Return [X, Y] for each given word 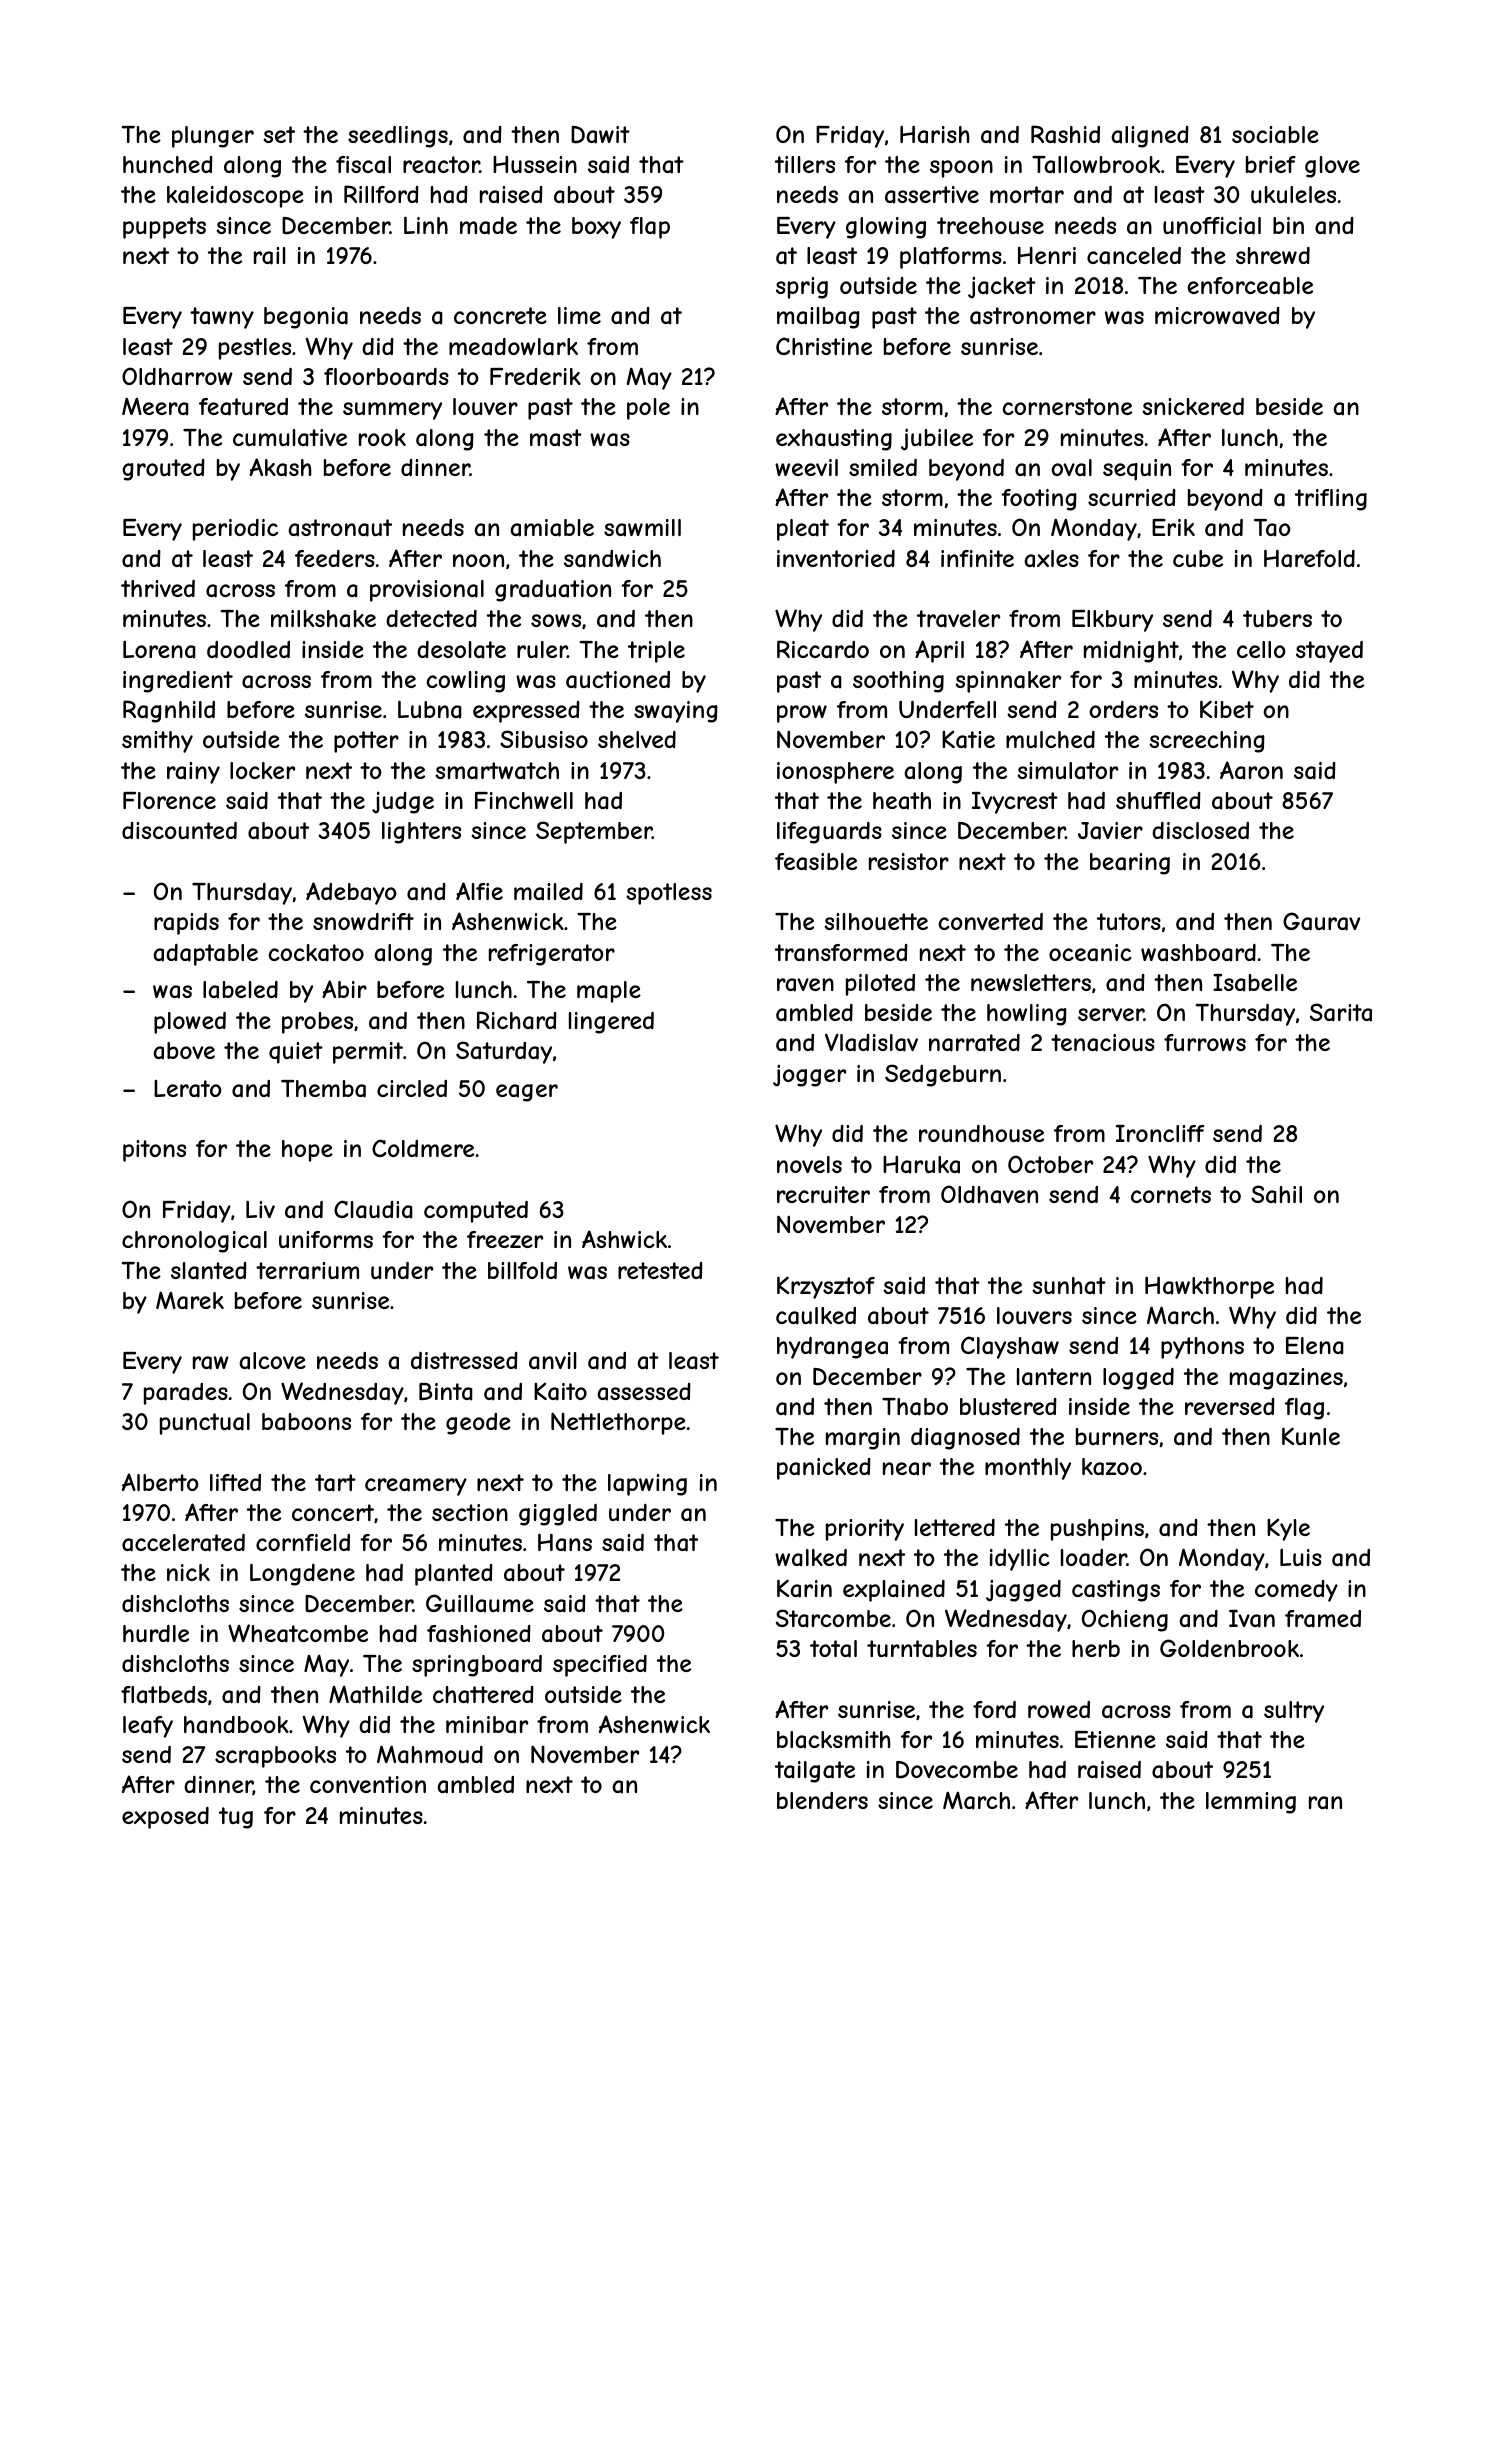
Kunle [1311, 1436]
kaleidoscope [235, 197]
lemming [1251, 1803]
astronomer [1033, 316]
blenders [822, 1800]
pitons [154, 1151]
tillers [805, 164]
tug [236, 1818]
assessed [644, 1392]
